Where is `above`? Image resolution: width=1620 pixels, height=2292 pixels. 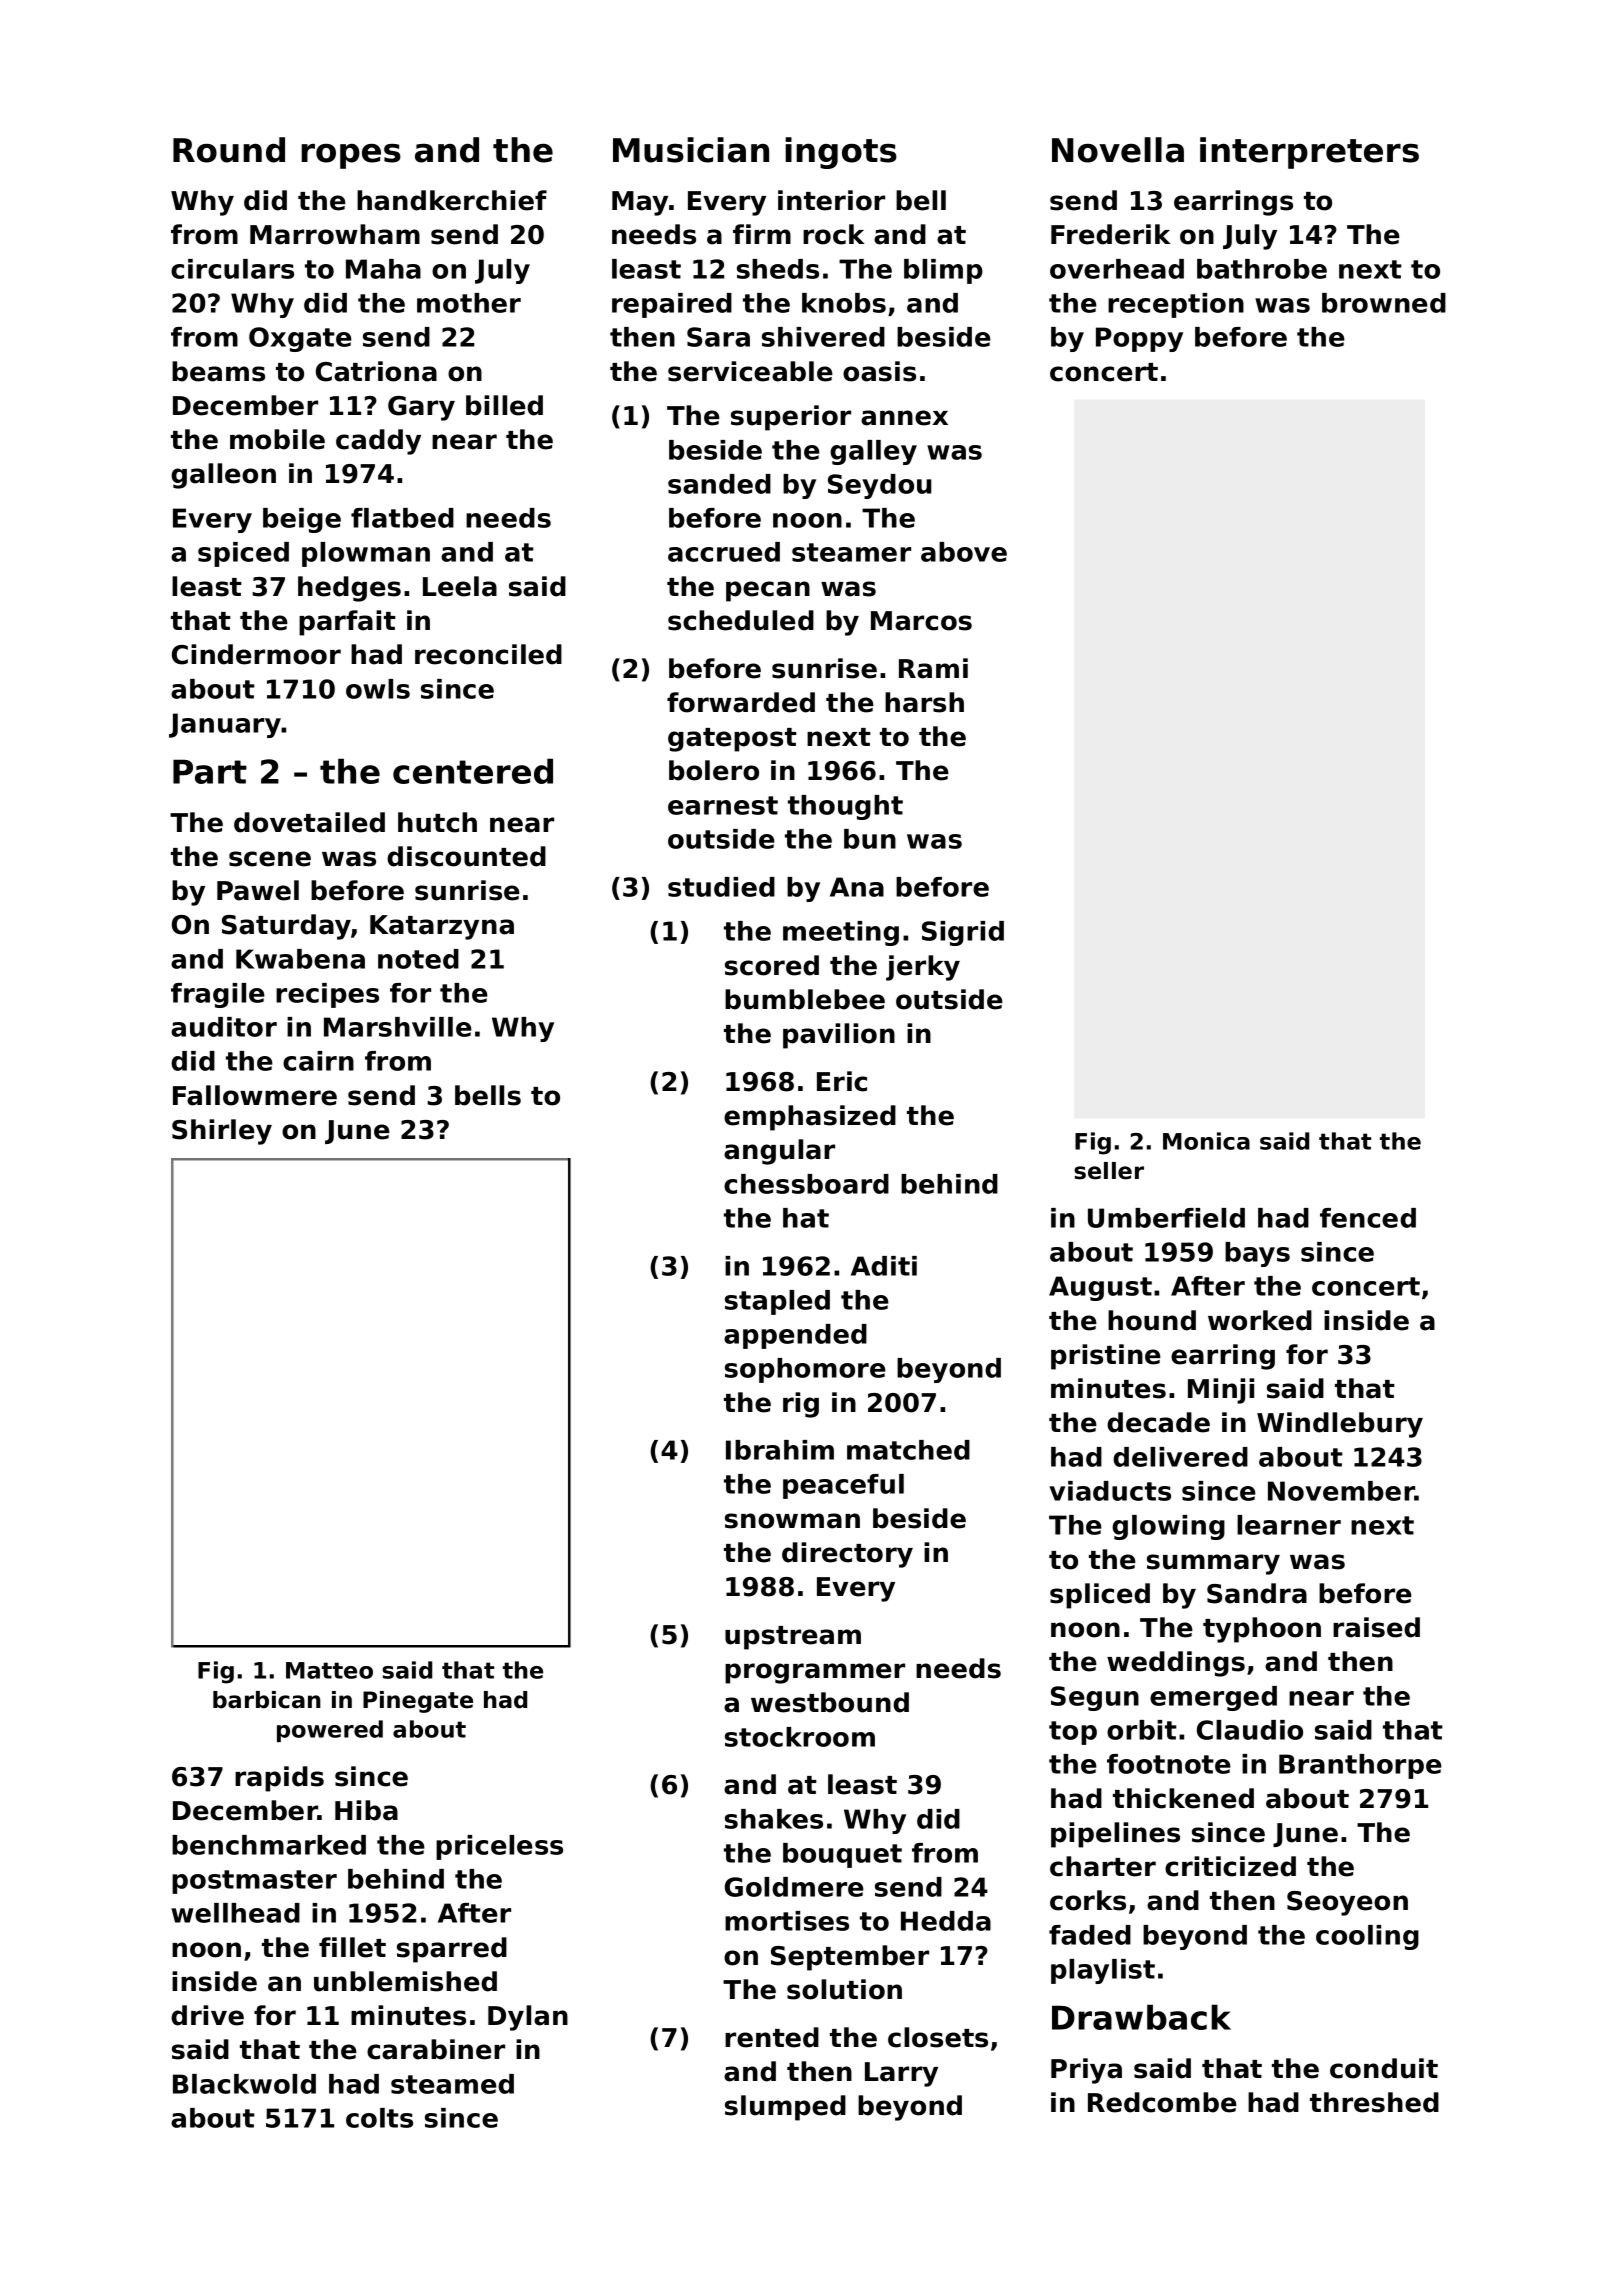
above is located at coordinates (964, 552).
